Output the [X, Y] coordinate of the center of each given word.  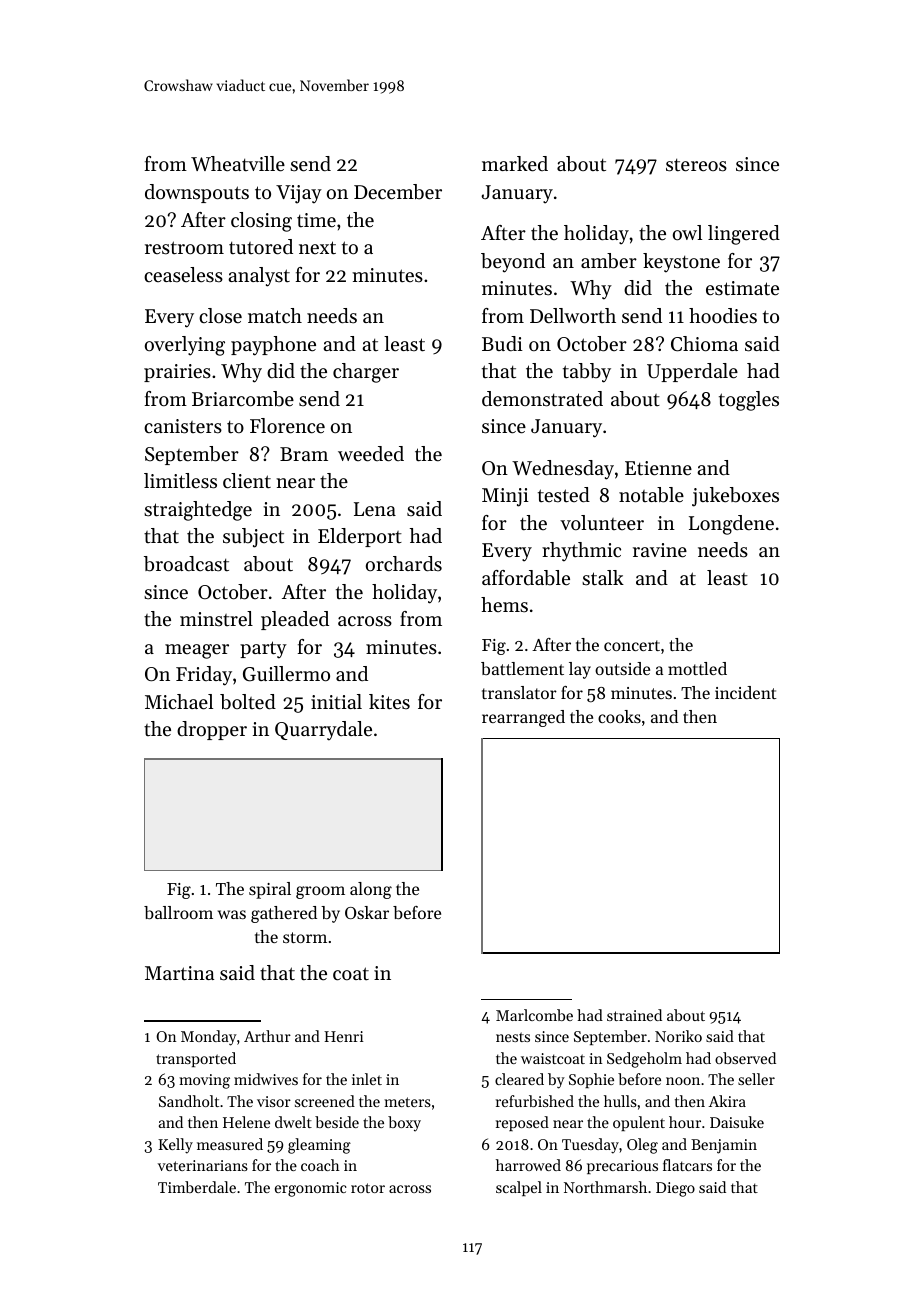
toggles [749, 401]
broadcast [186, 564]
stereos [696, 165]
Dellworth [573, 316]
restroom [184, 248]
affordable [526, 578]
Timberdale [197, 1187]
